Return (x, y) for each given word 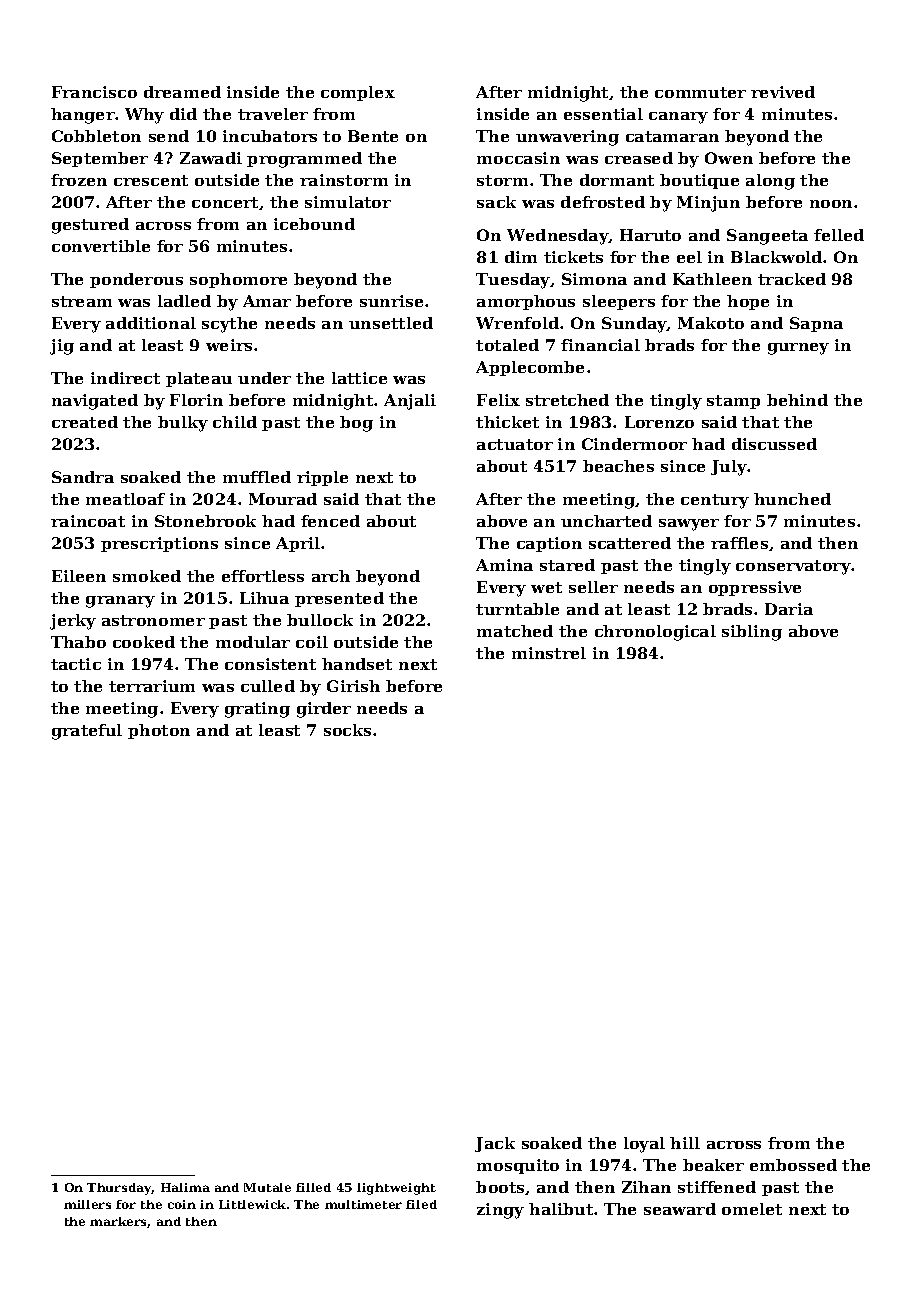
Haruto (650, 235)
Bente (373, 136)
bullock (320, 620)
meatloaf (125, 499)
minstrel (549, 653)
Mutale (267, 1187)
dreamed (182, 92)
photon (159, 731)
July (729, 468)
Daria (789, 609)
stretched (567, 400)
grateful (87, 732)
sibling (752, 633)
